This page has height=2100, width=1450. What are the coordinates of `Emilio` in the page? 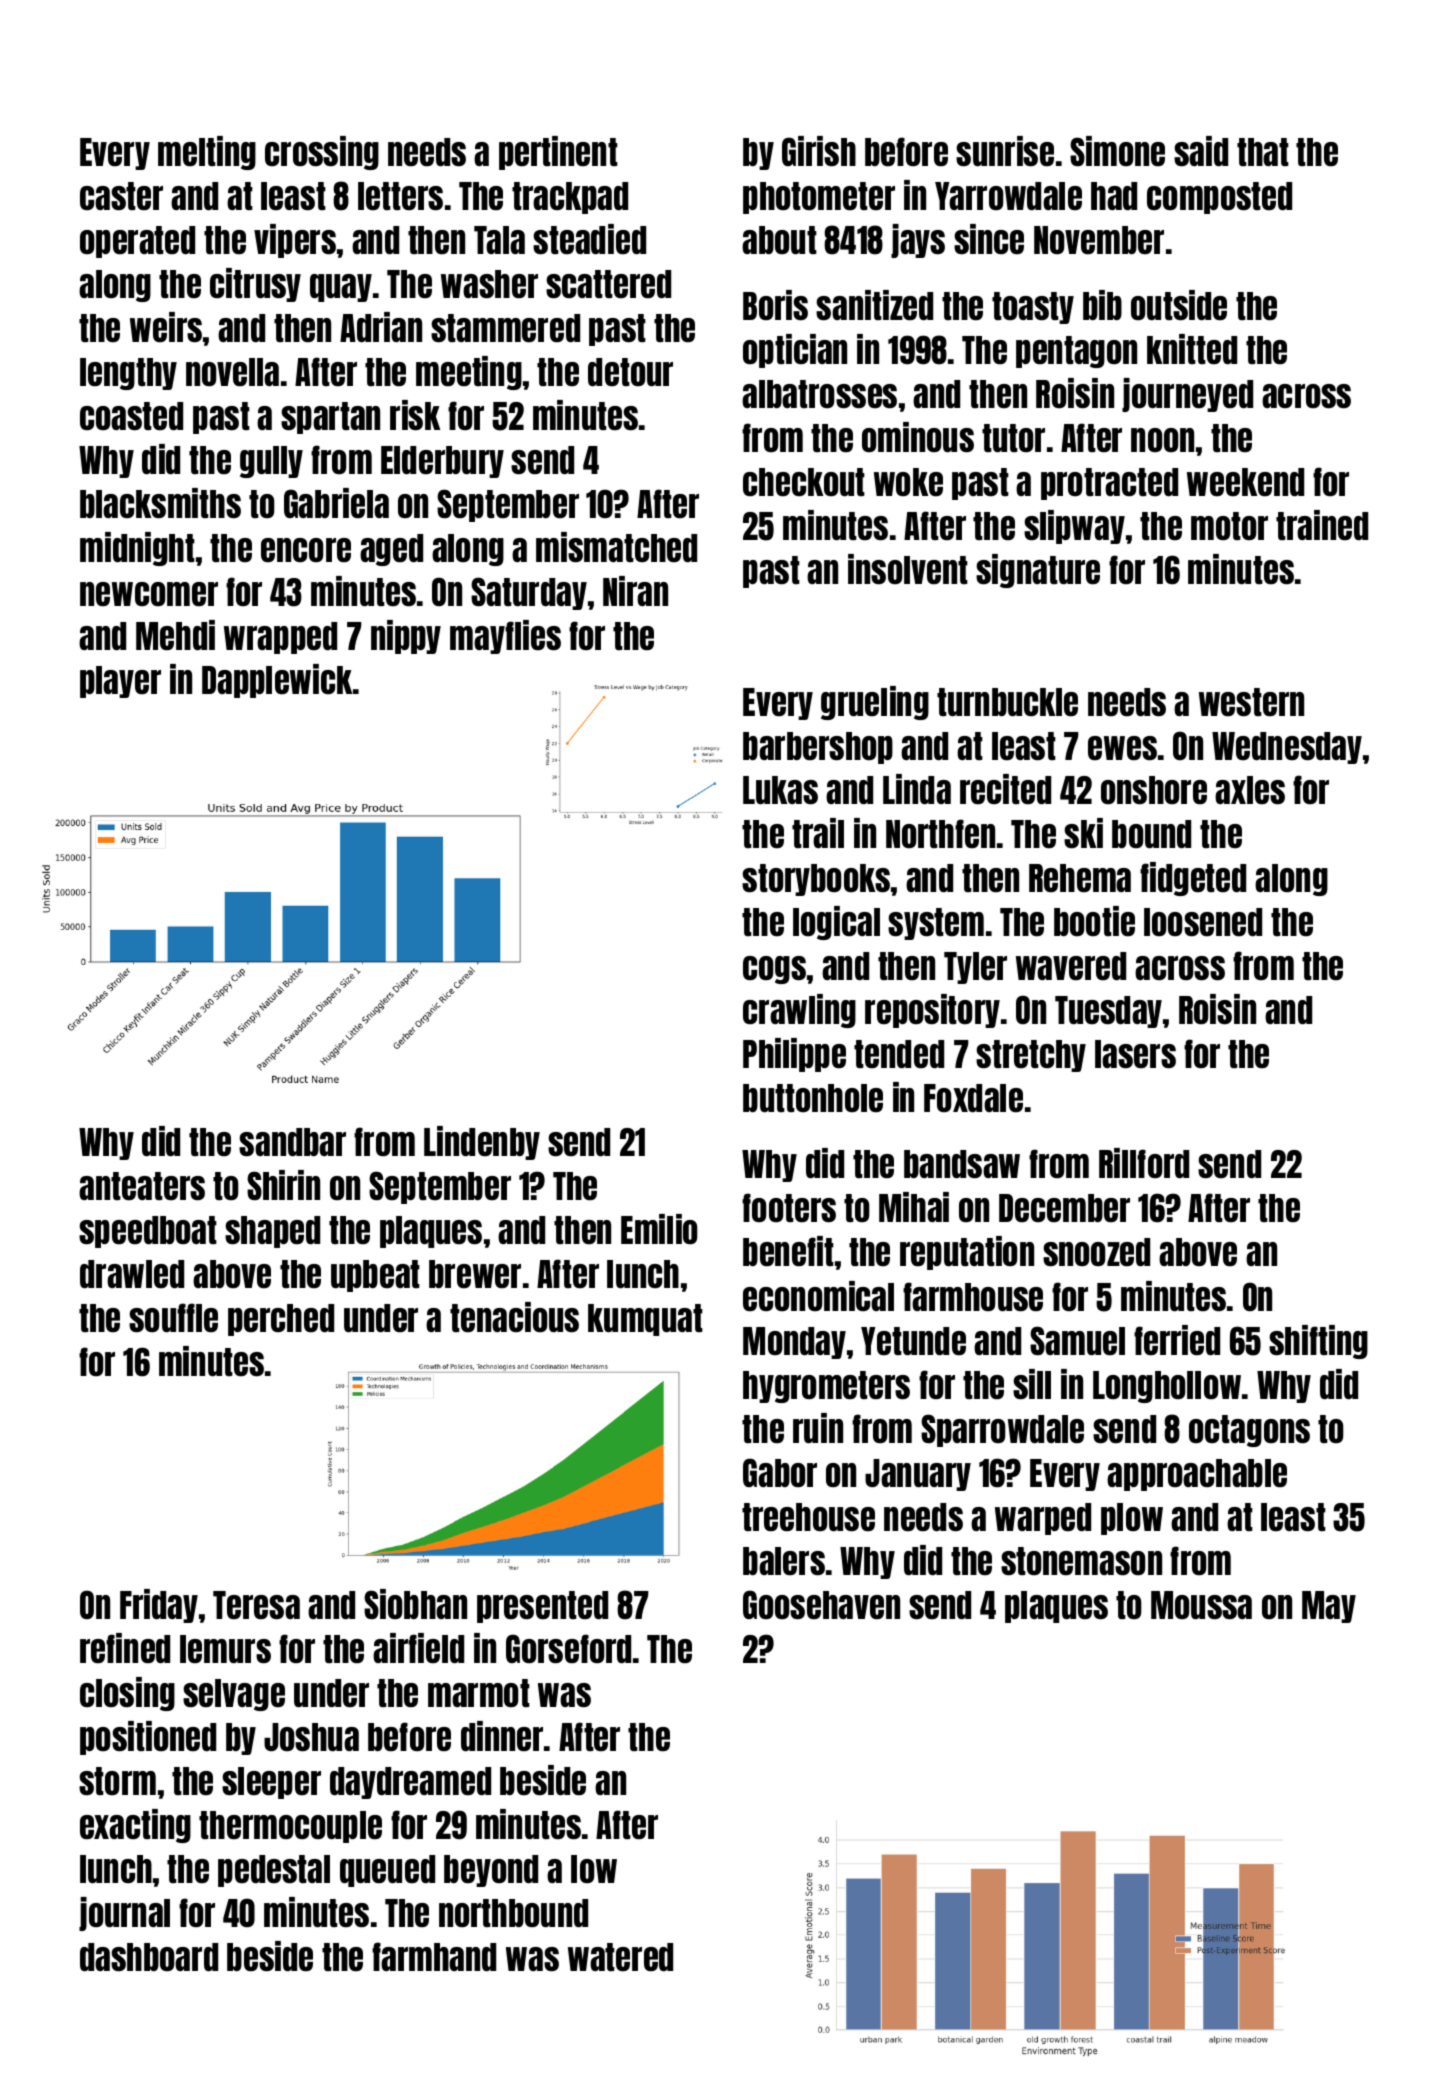 It's located at (659, 1229).
